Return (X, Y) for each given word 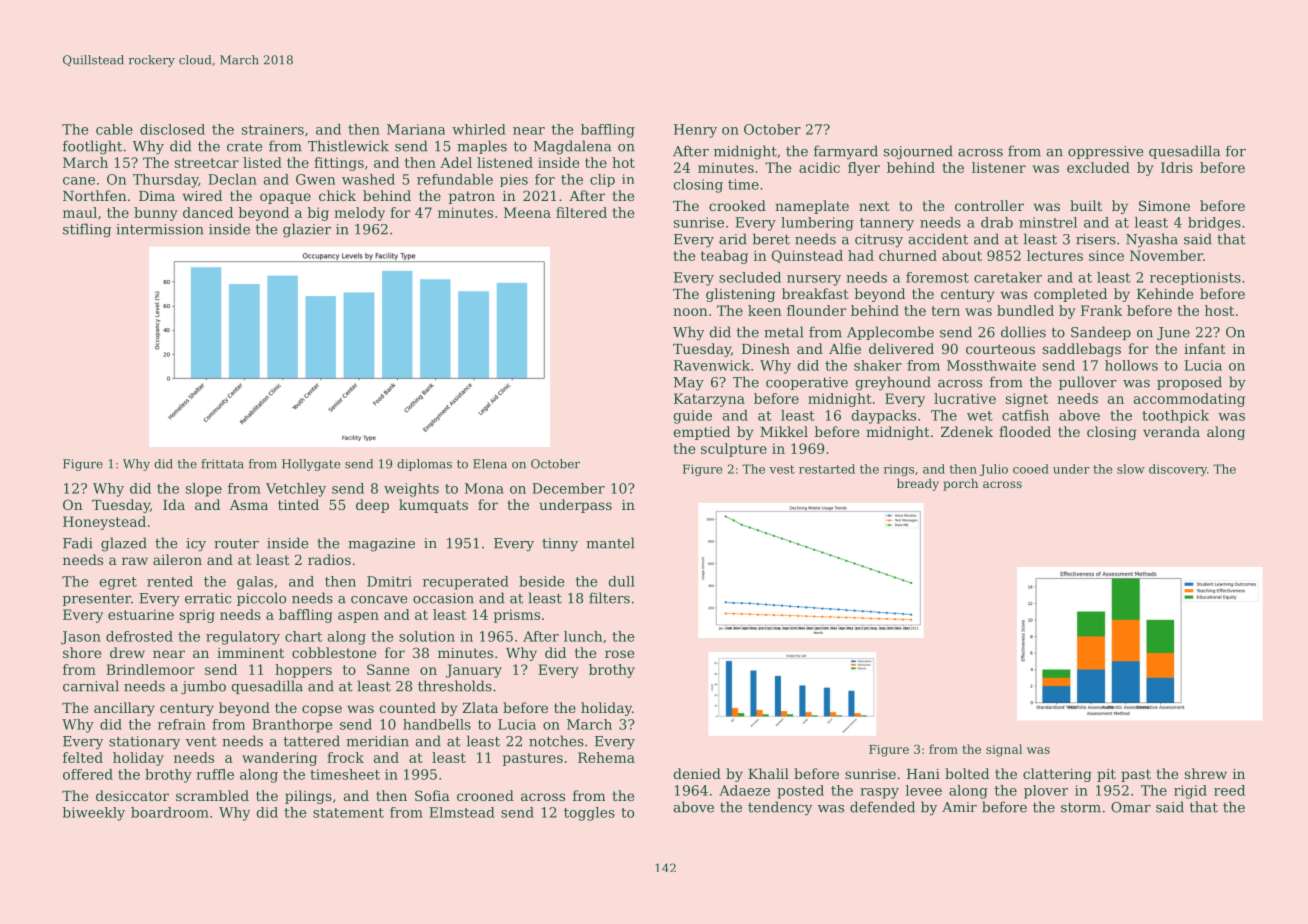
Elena (490, 464)
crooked (737, 205)
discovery (1178, 470)
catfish (1025, 415)
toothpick (1175, 416)
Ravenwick (712, 365)
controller (989, 205)
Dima (157, 196)
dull (622, 581)
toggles (589, 814)
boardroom (170, 812)
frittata (222, 464)
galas (255, 583)
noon (690, 312)
